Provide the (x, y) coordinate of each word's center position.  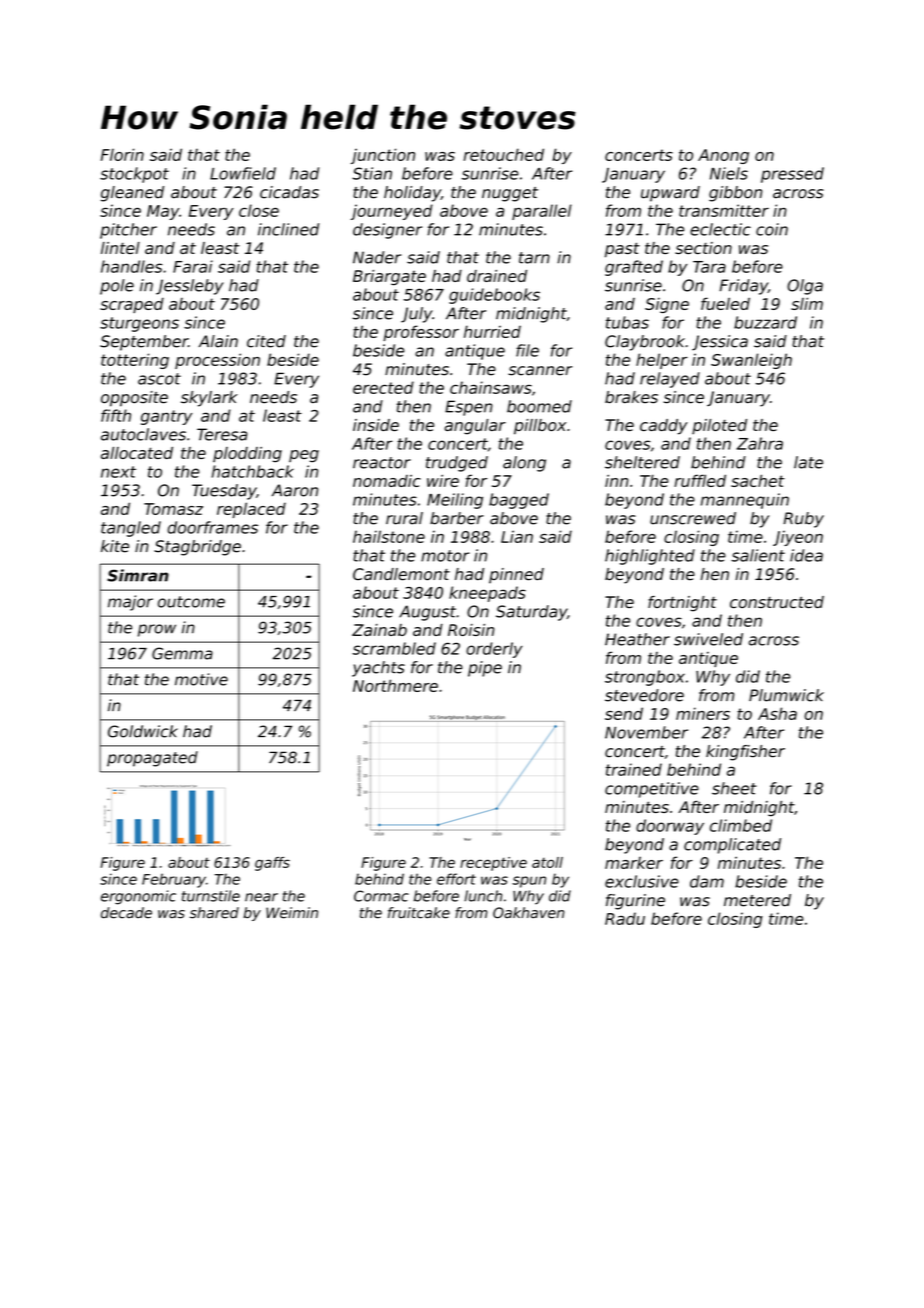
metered (757, 900)
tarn (534, 258)
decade (126, 913)
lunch (483, 896)
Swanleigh (751, 361)
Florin (122, 154)
